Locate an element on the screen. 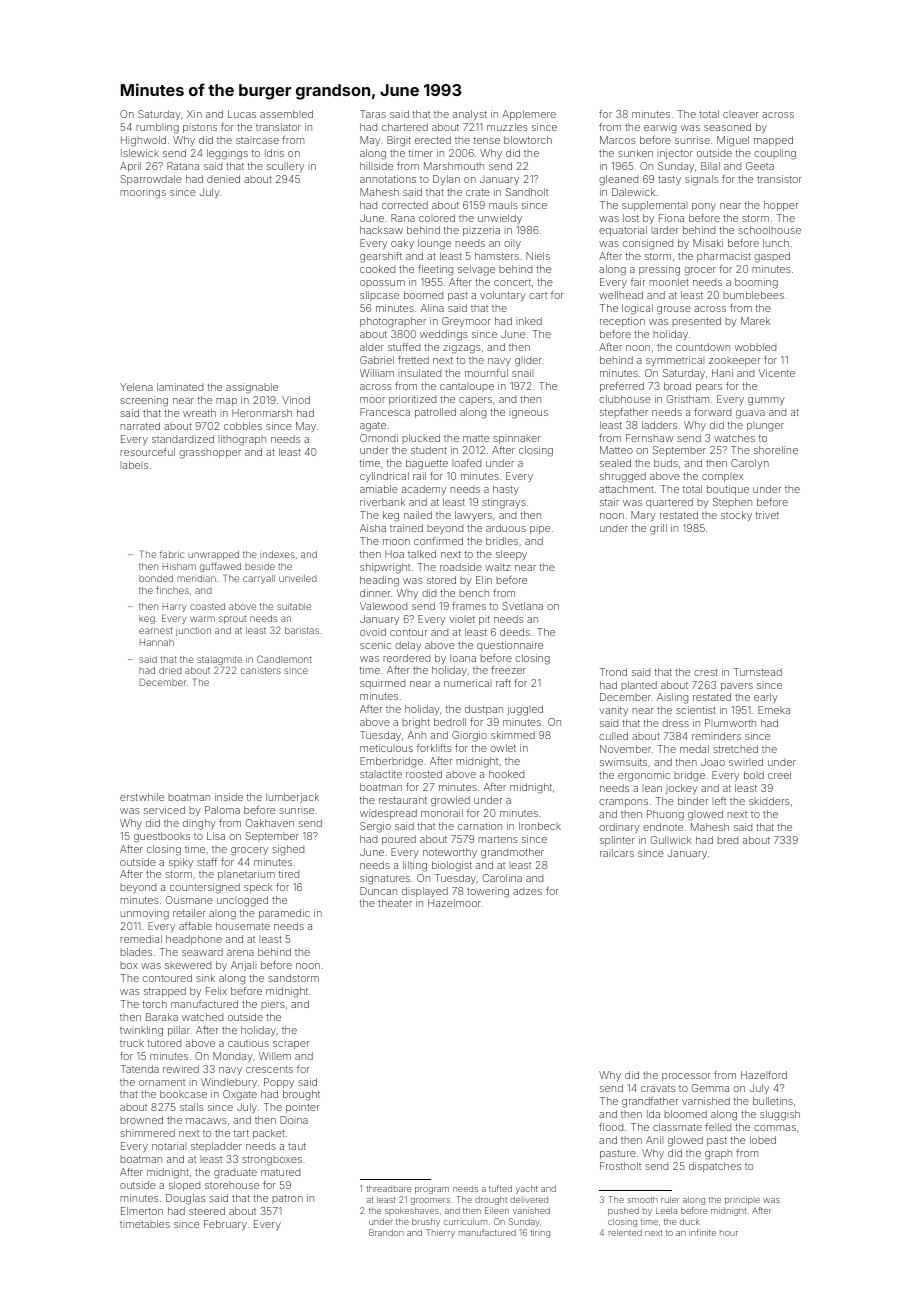 The width and height of the screenshot is (924, 1308). Xin is located at coordinates (194, 114).
